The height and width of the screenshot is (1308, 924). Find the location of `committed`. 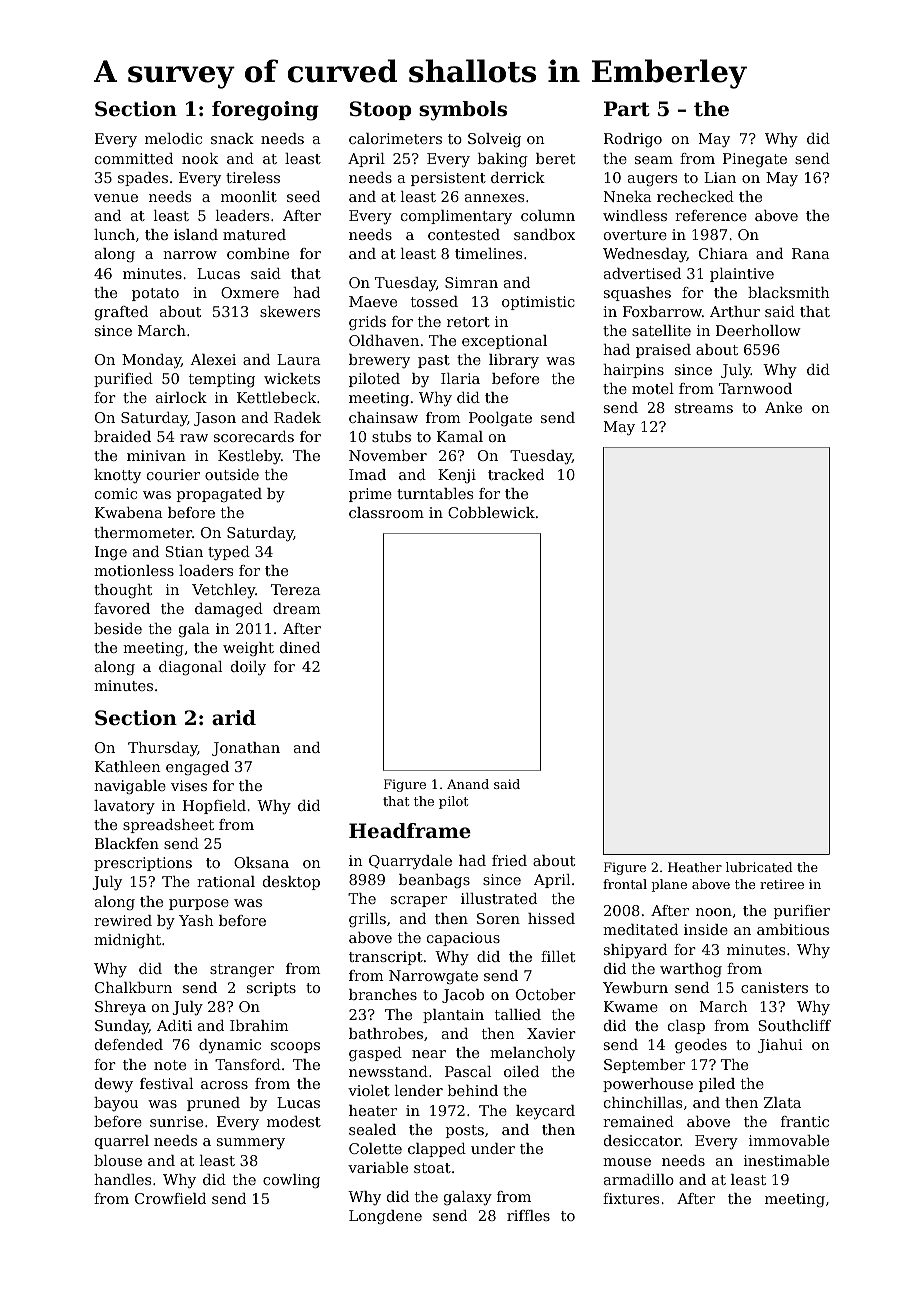

committed is located at coordinates (134, 158).
